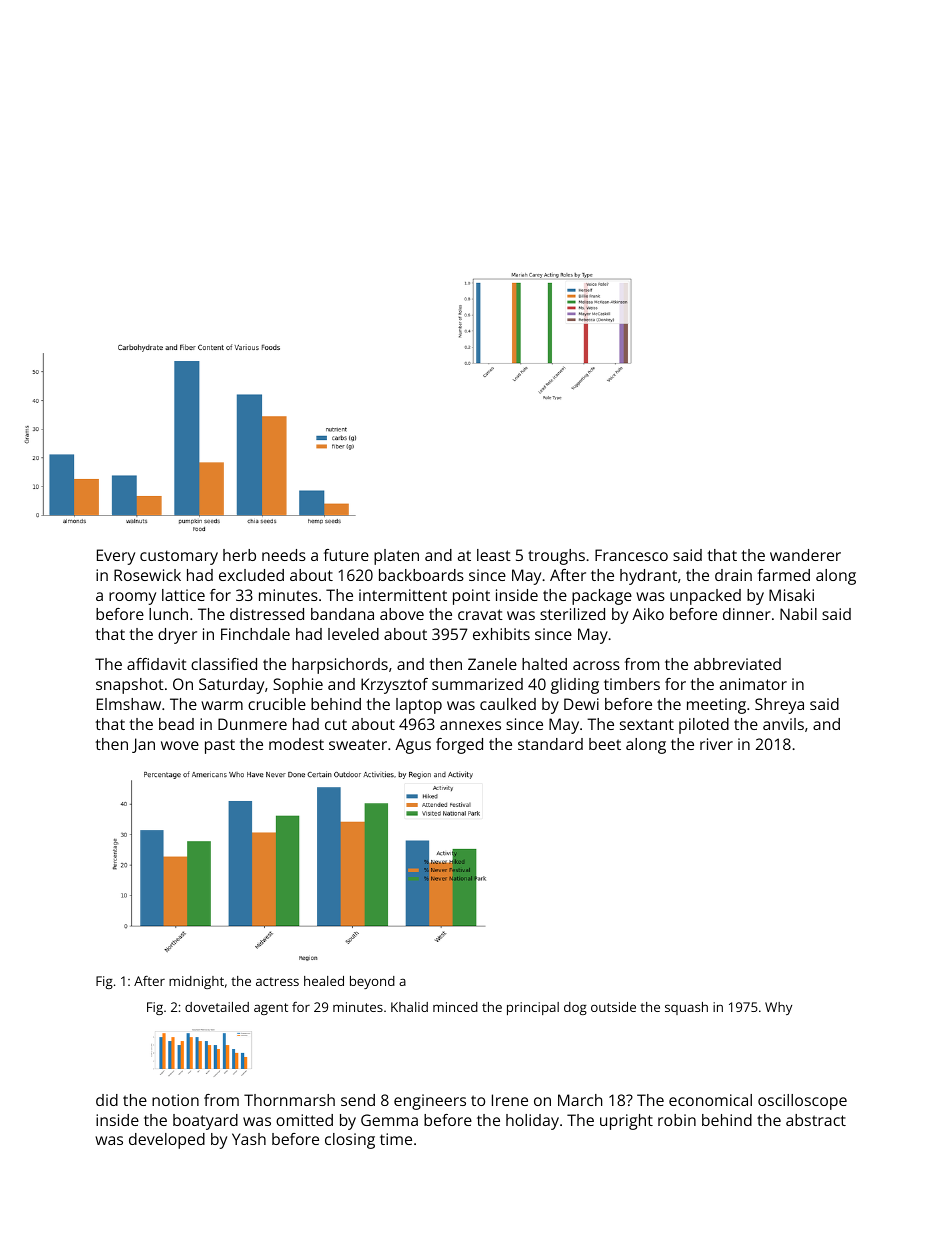  I want to click on Gemma, so click(389, 1120).
